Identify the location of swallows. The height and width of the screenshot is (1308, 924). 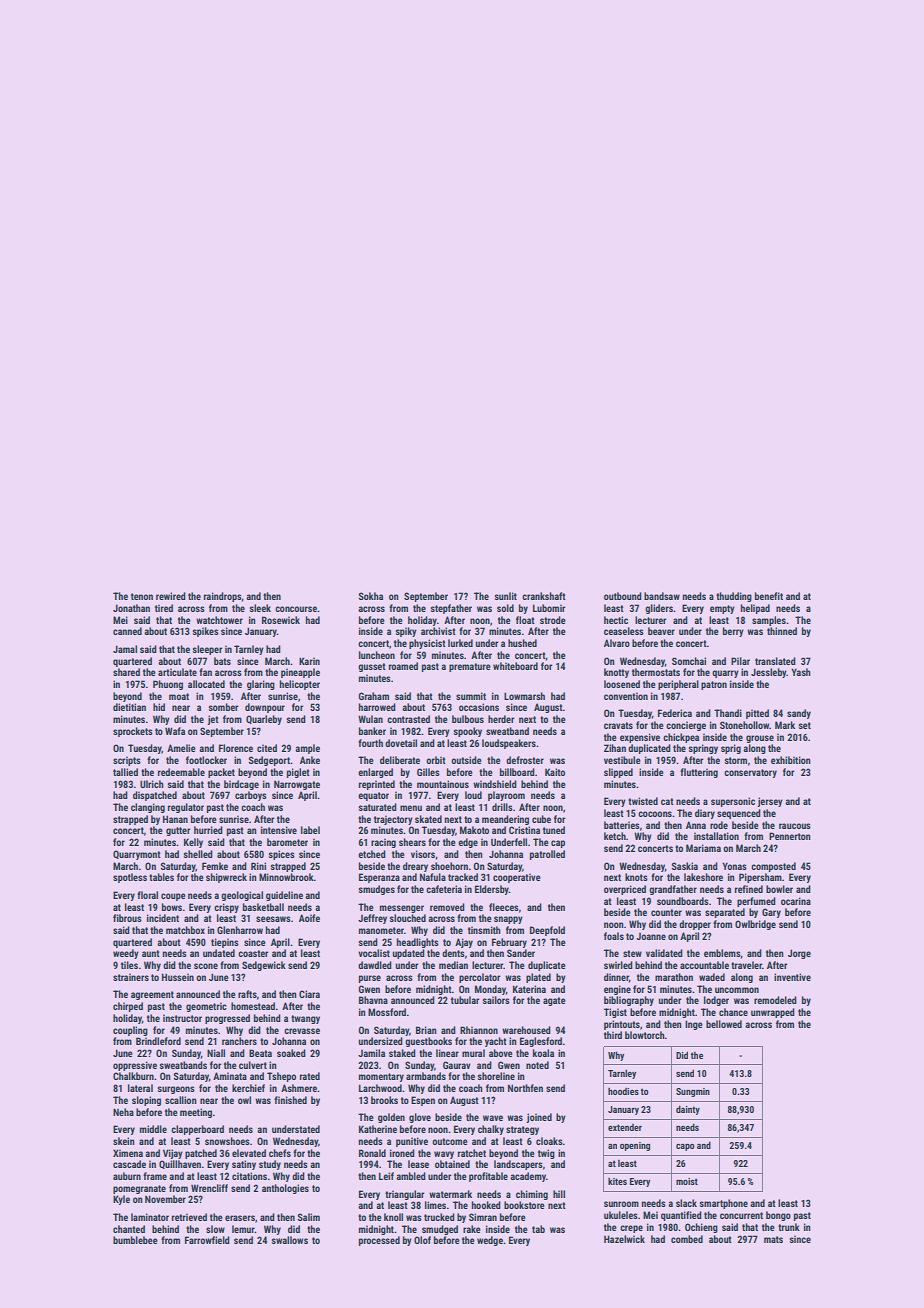
(290, 1240).
